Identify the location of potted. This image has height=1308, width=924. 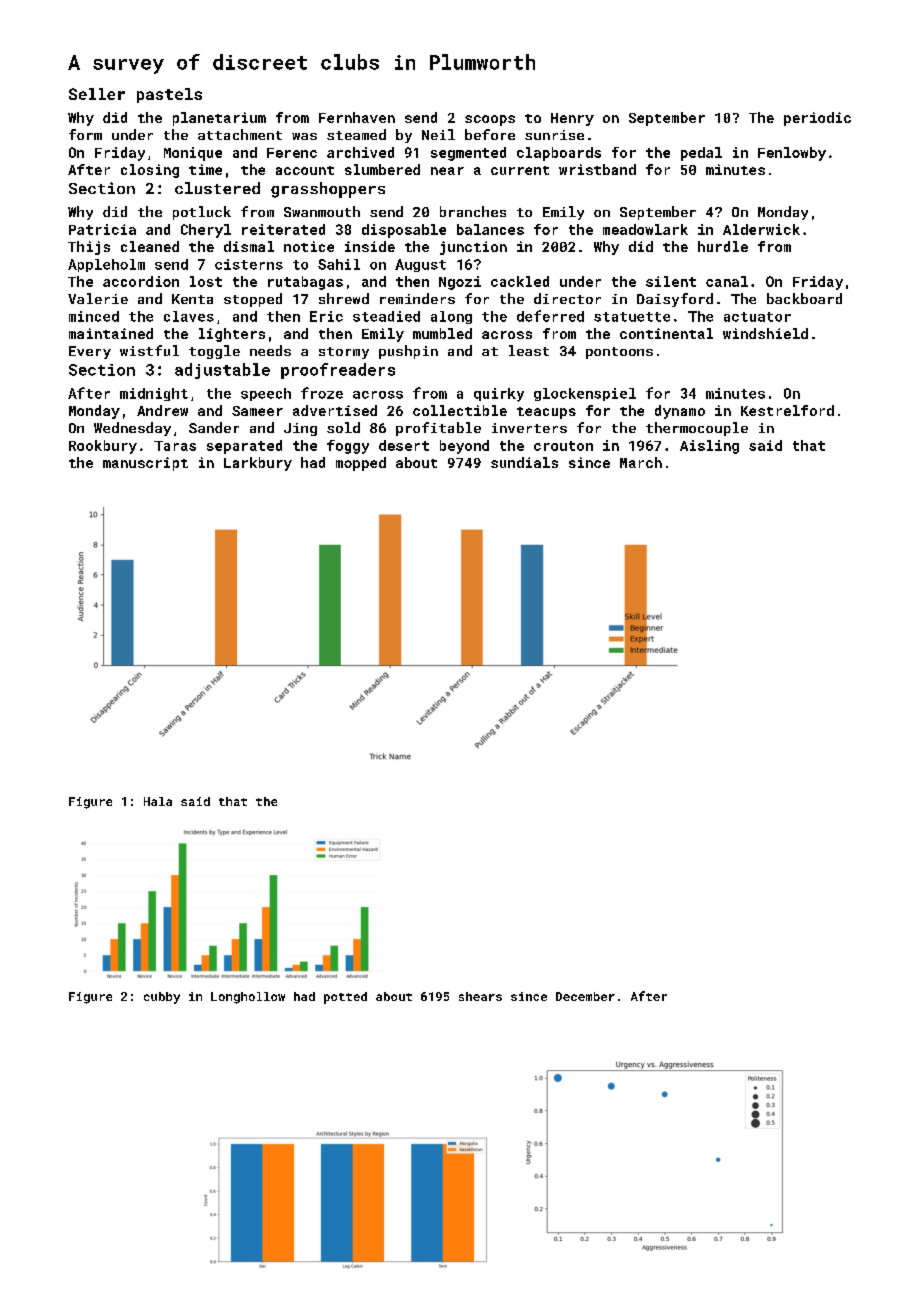
(345, 998).
